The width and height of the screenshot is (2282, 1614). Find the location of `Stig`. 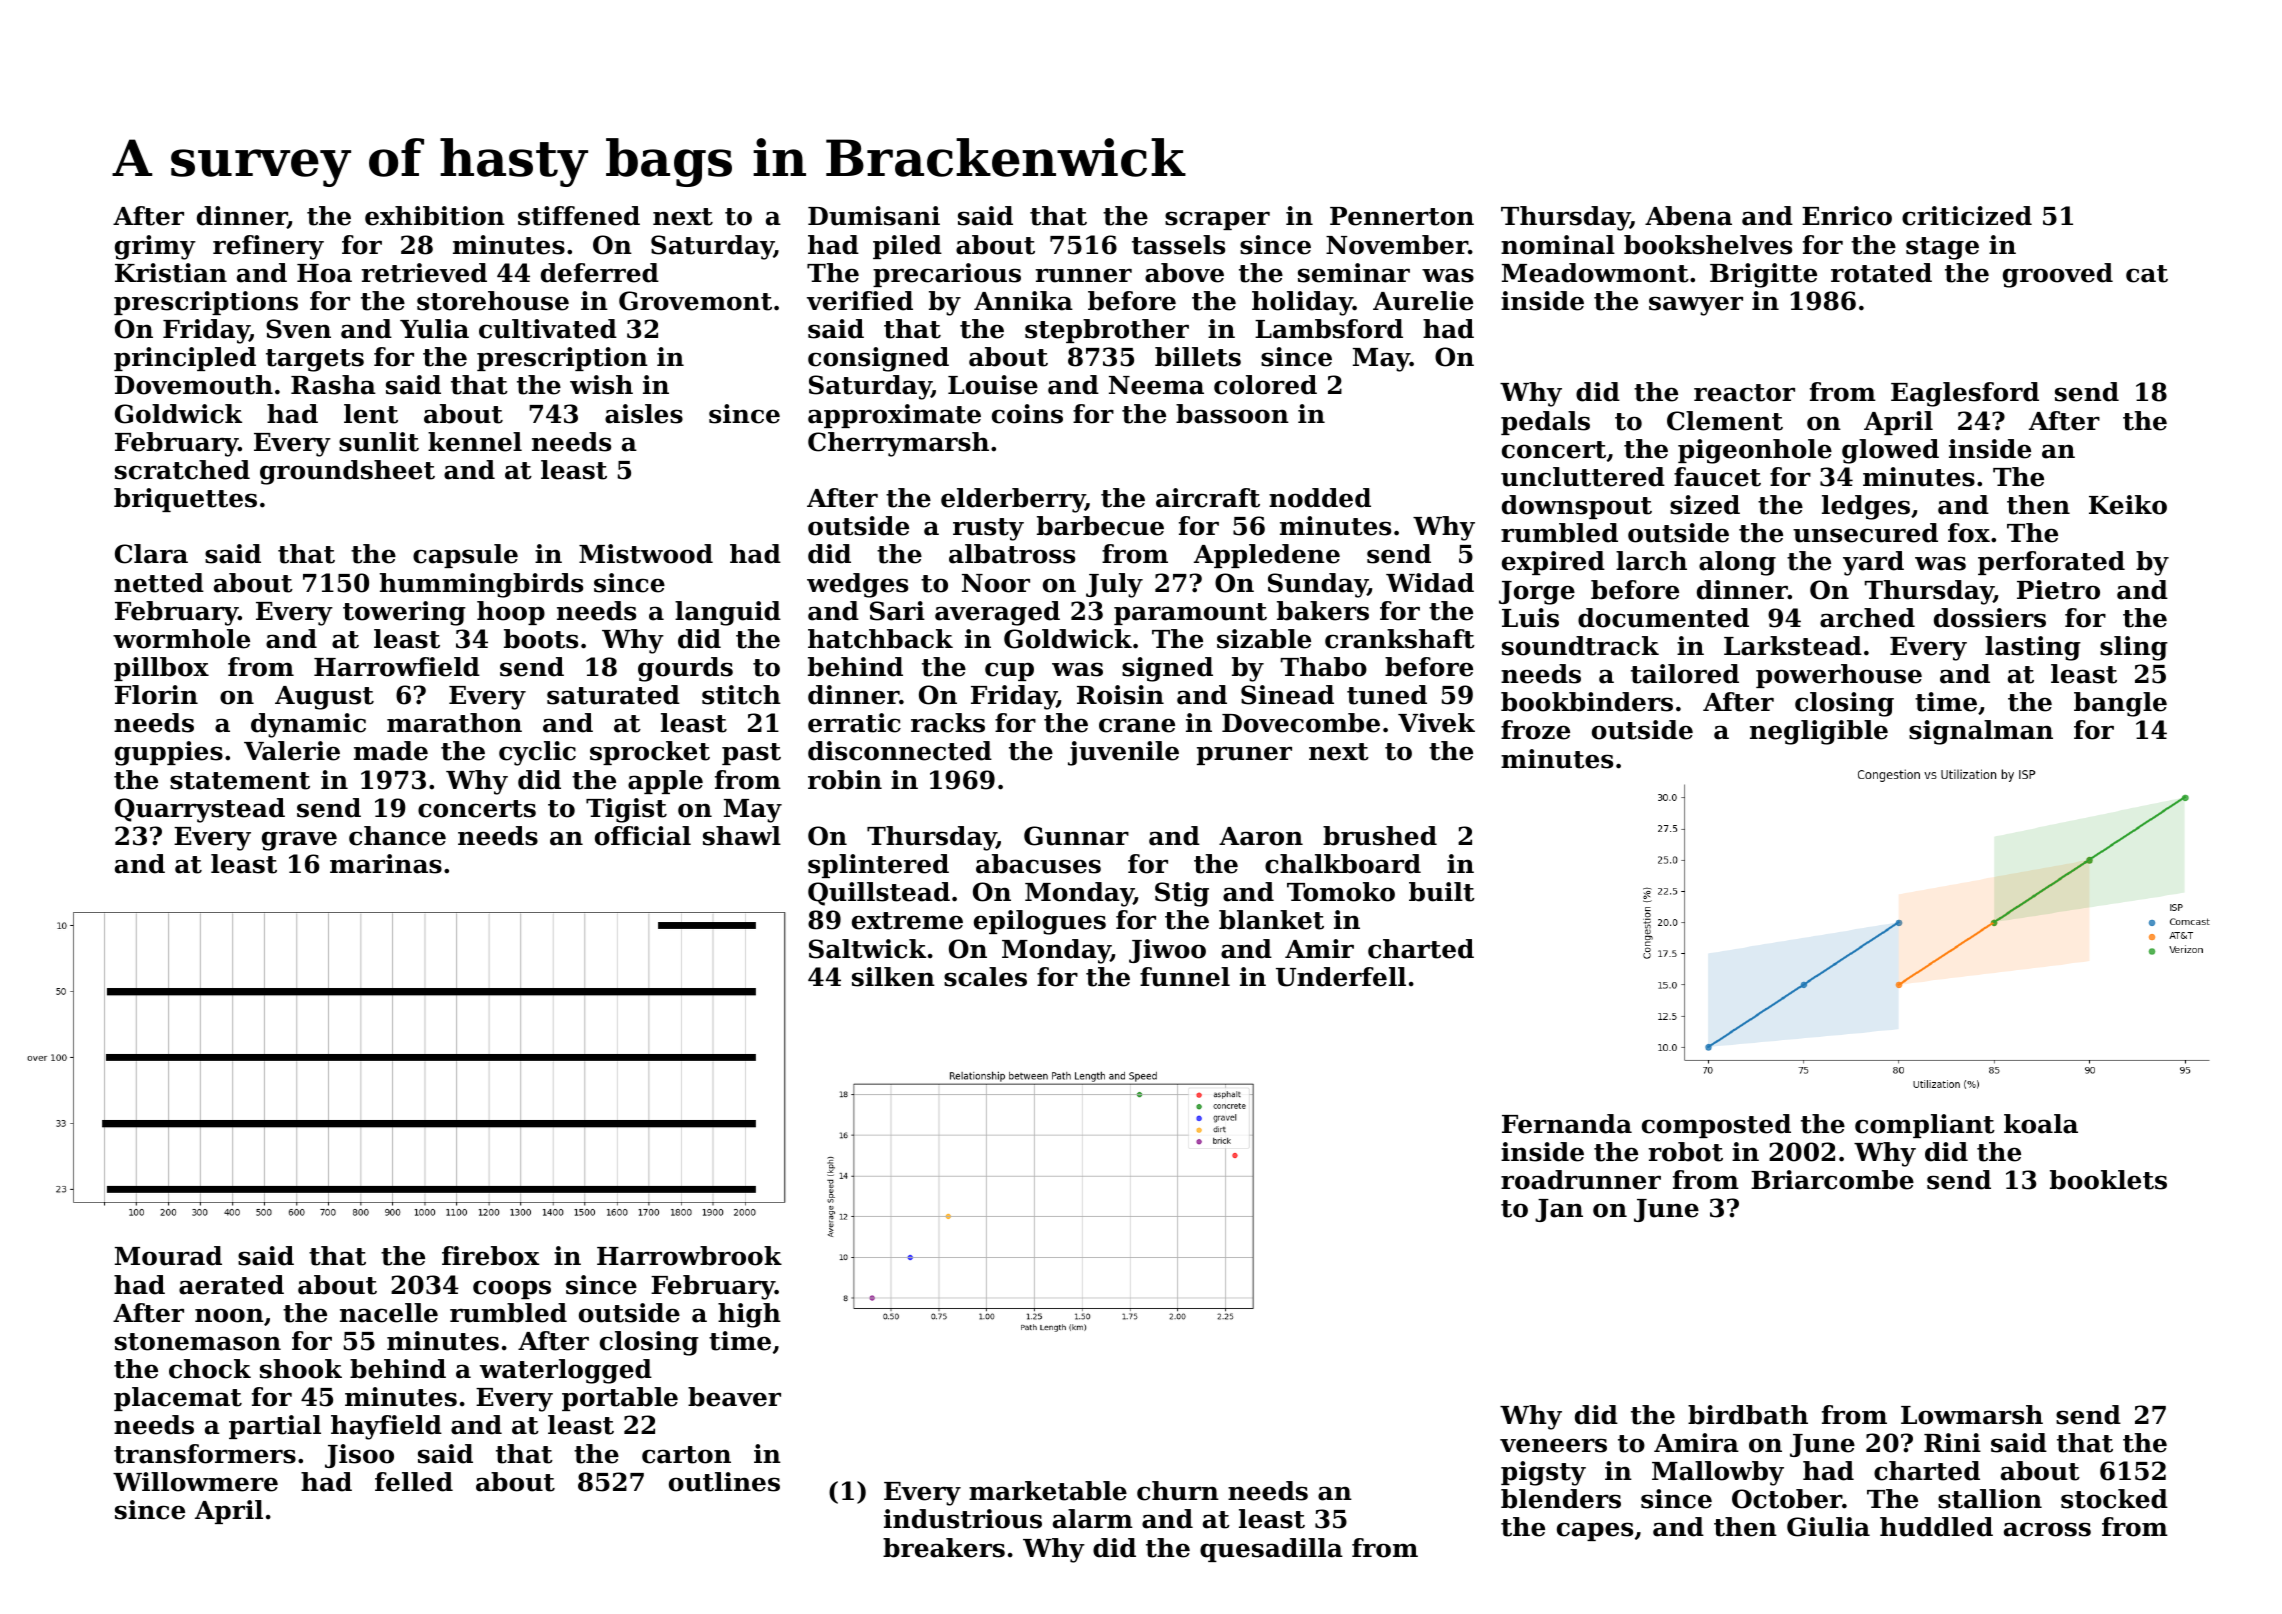

Stig is located at coordinates (1182, 894).
